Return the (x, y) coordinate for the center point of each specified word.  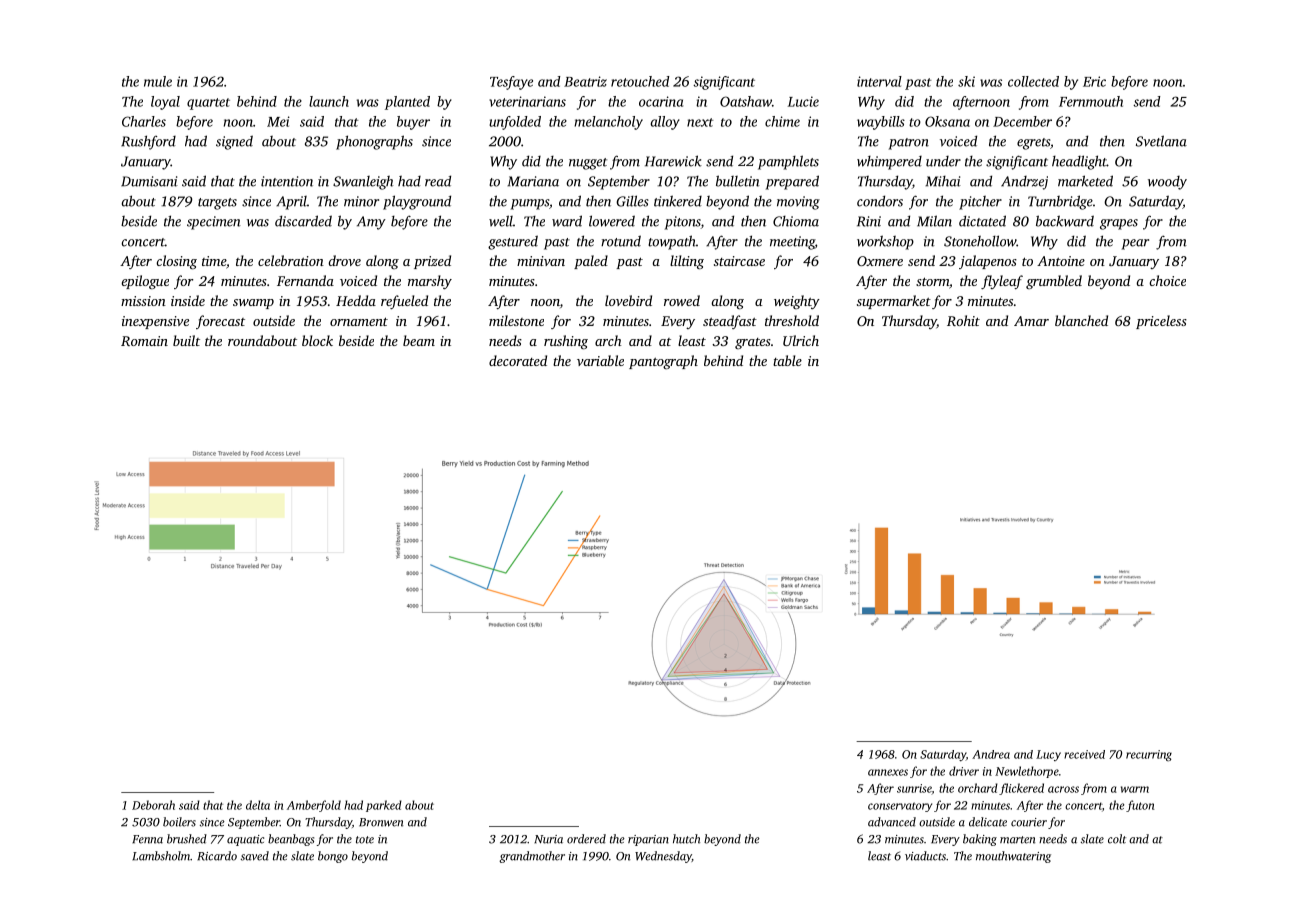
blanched (1081, 320)
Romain (144, 341)
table (787, 360)
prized (432, 262)
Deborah (153, 805)
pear (1135, 244)
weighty (797, 302)
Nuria (548, 839)
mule (158, 81)
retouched (640, 81)
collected (1033, 81)
